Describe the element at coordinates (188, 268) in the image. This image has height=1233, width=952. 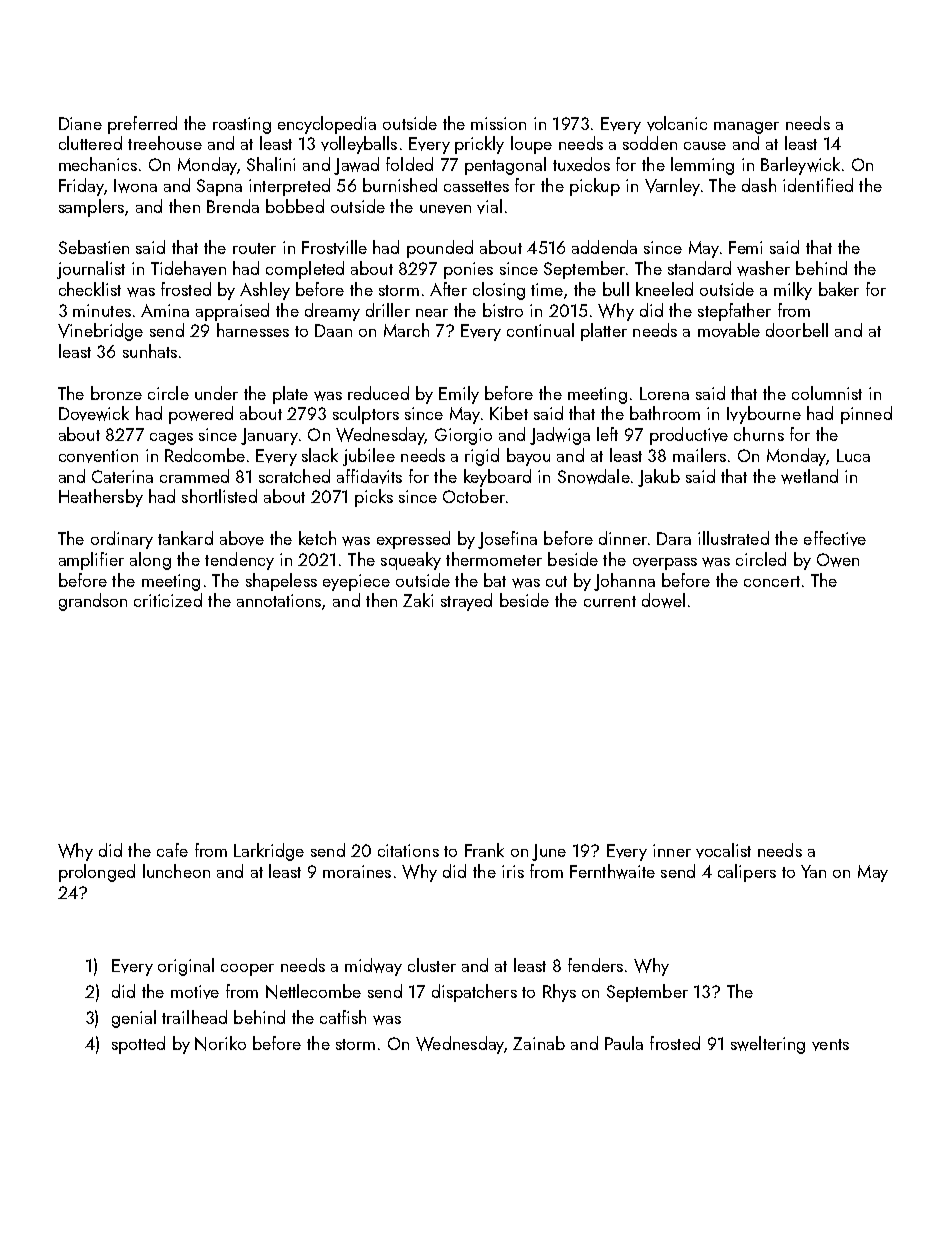
I see `Tidehaven` at that location.
